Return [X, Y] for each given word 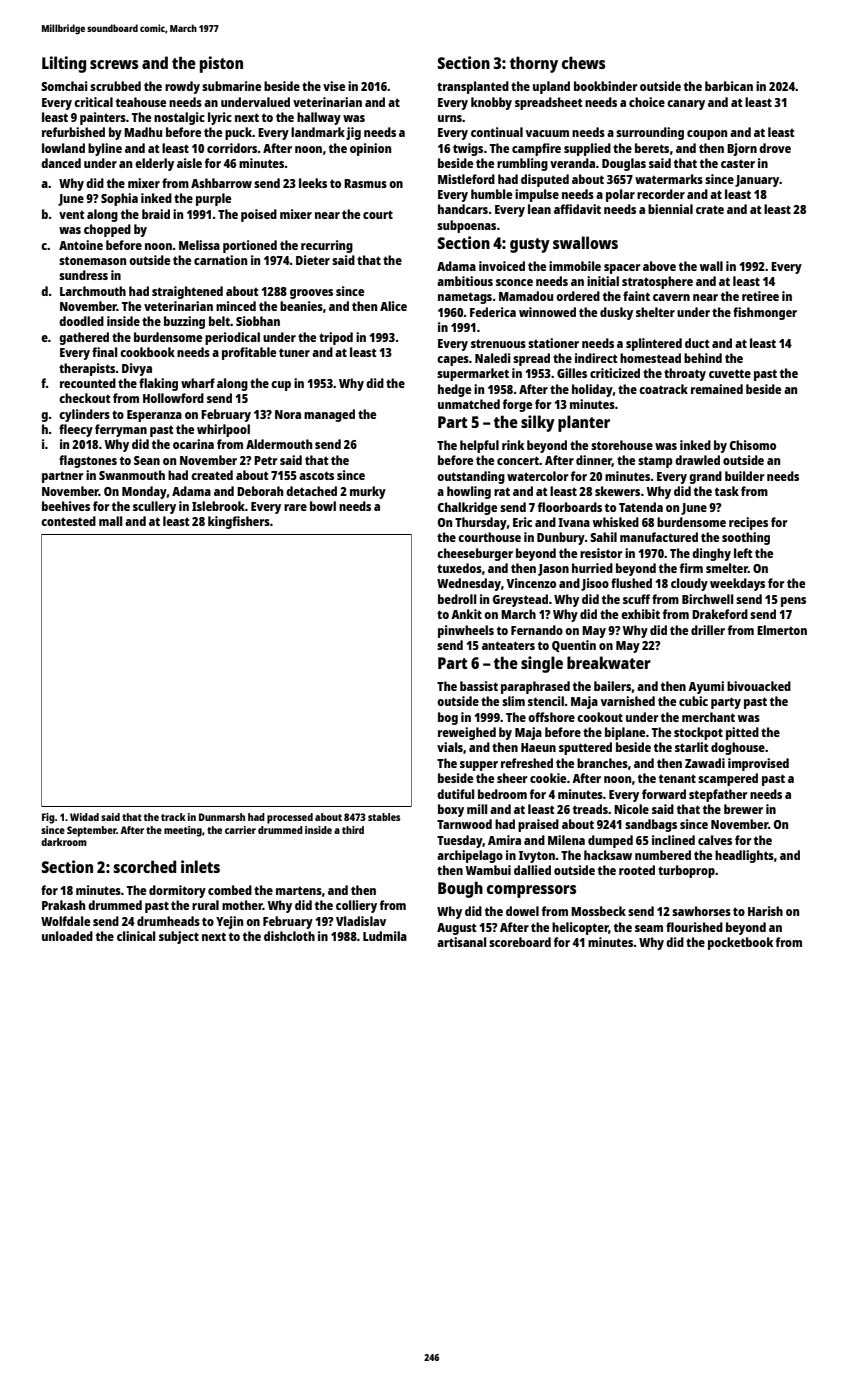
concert [518, 460]
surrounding [650, 133]
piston [221, 64]
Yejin [229, 922]
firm [691, 568]
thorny [534, 65]
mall [111, 521]
